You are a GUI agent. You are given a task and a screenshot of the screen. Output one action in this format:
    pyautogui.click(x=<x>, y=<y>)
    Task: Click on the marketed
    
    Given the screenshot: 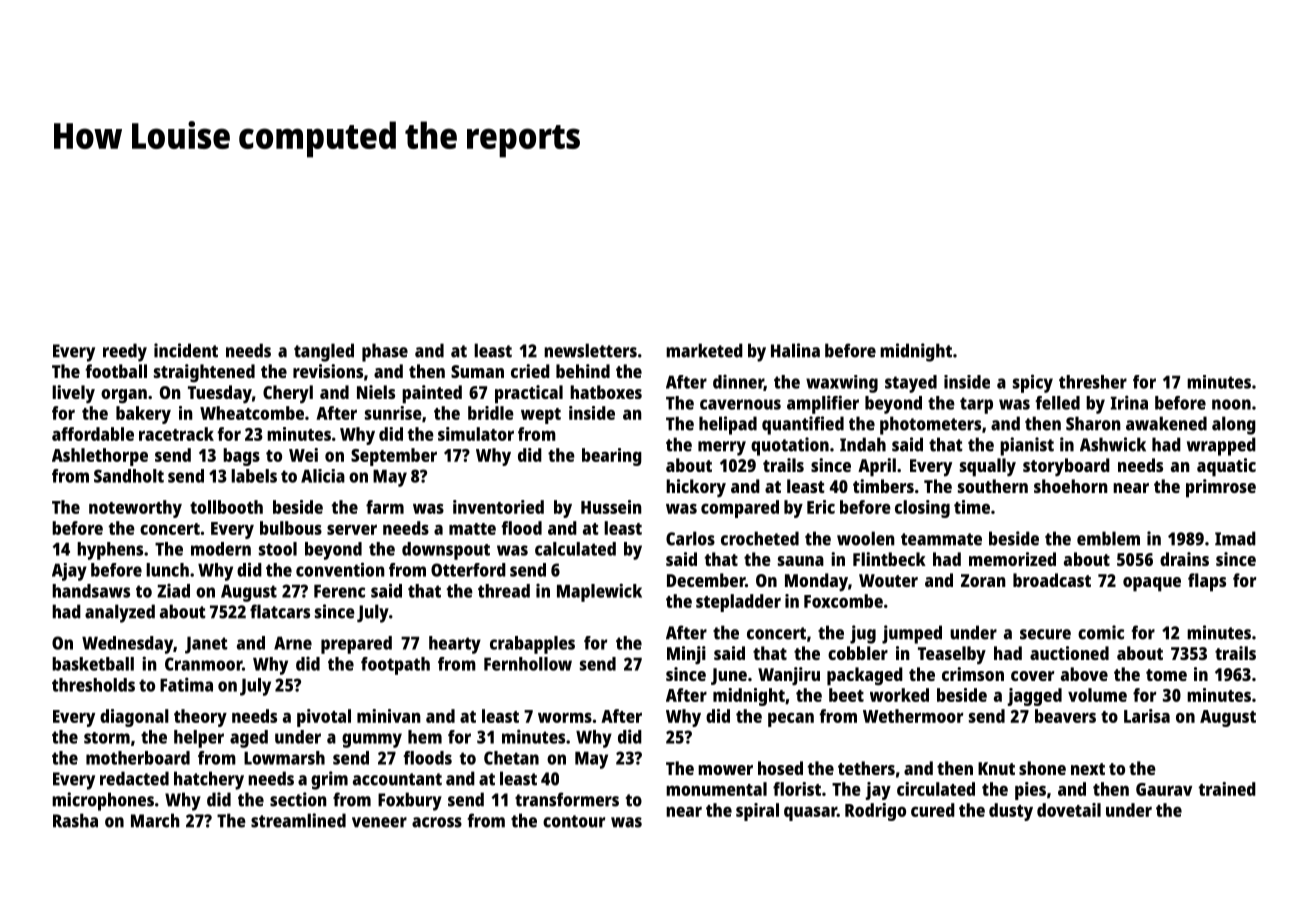 What is the action you would take?
    pyautogui.click(x=704, y=350)
